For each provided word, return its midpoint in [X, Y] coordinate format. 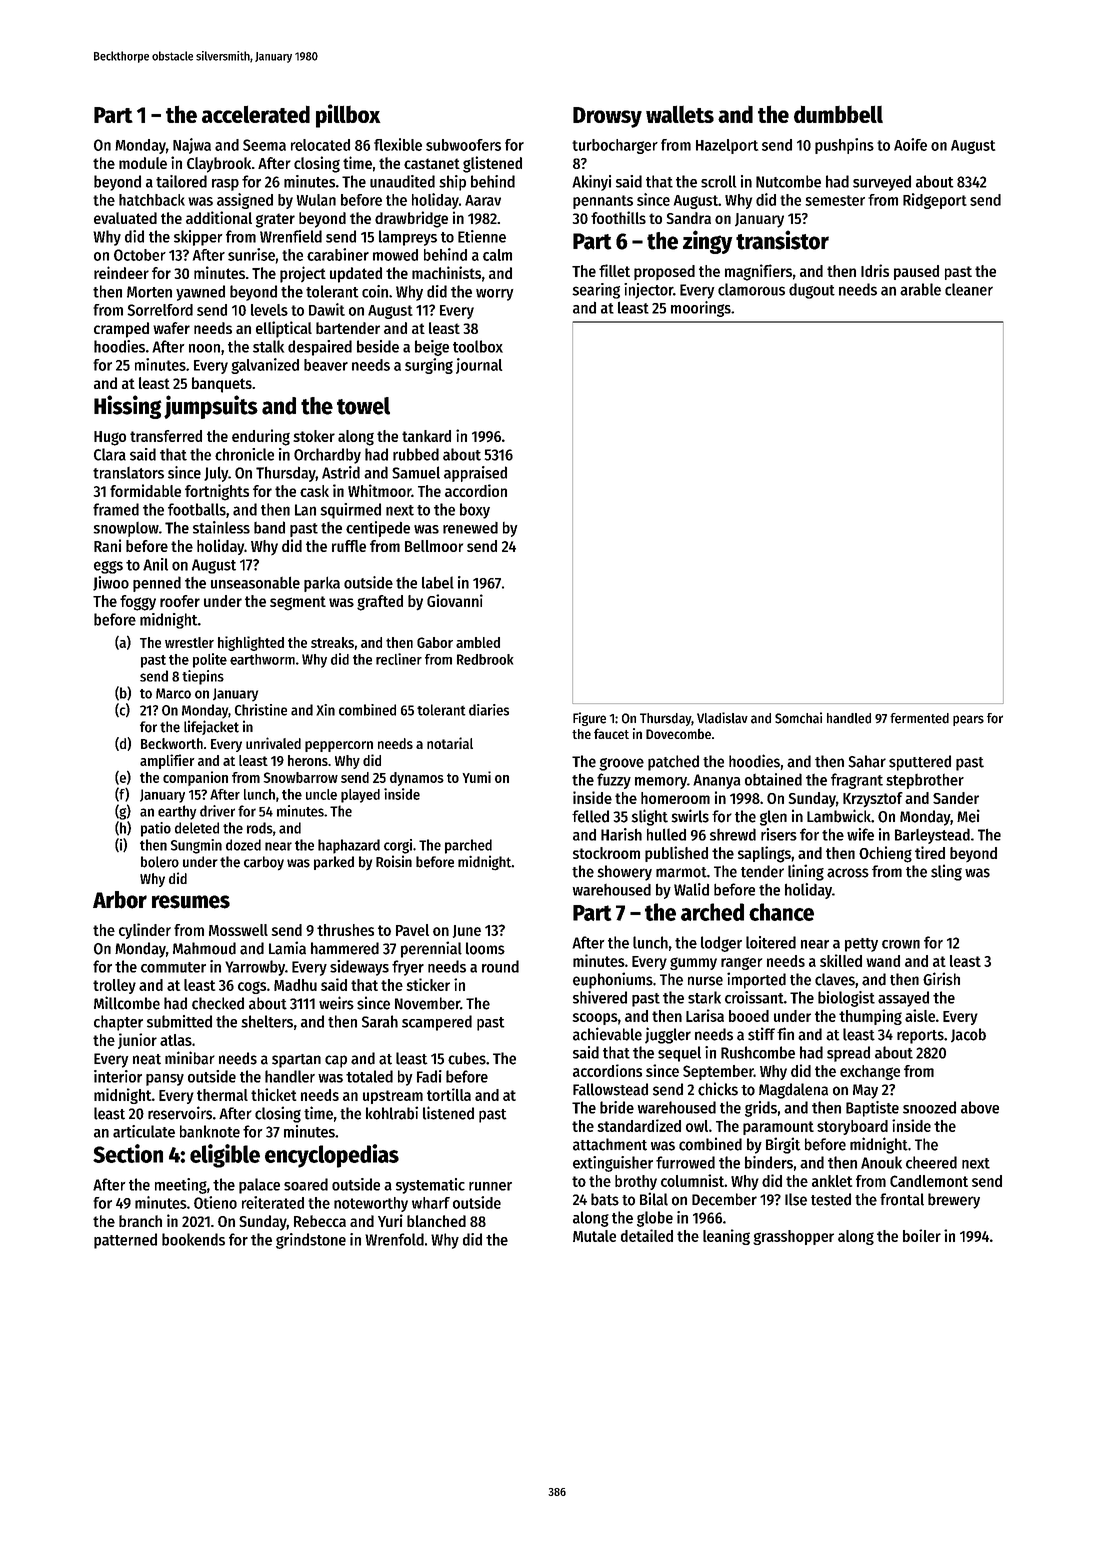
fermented [919, 718]
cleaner [969, 289]
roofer [180, 601]
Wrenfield [291, 236]
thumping [870, 1017]
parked [334, 863]
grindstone [311, 1241]
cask [314, 491]
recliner [399, 659]
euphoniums [613, 980]
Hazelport [727, 146]
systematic [430, 1186]
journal [479, 366]
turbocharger [615, 146]
